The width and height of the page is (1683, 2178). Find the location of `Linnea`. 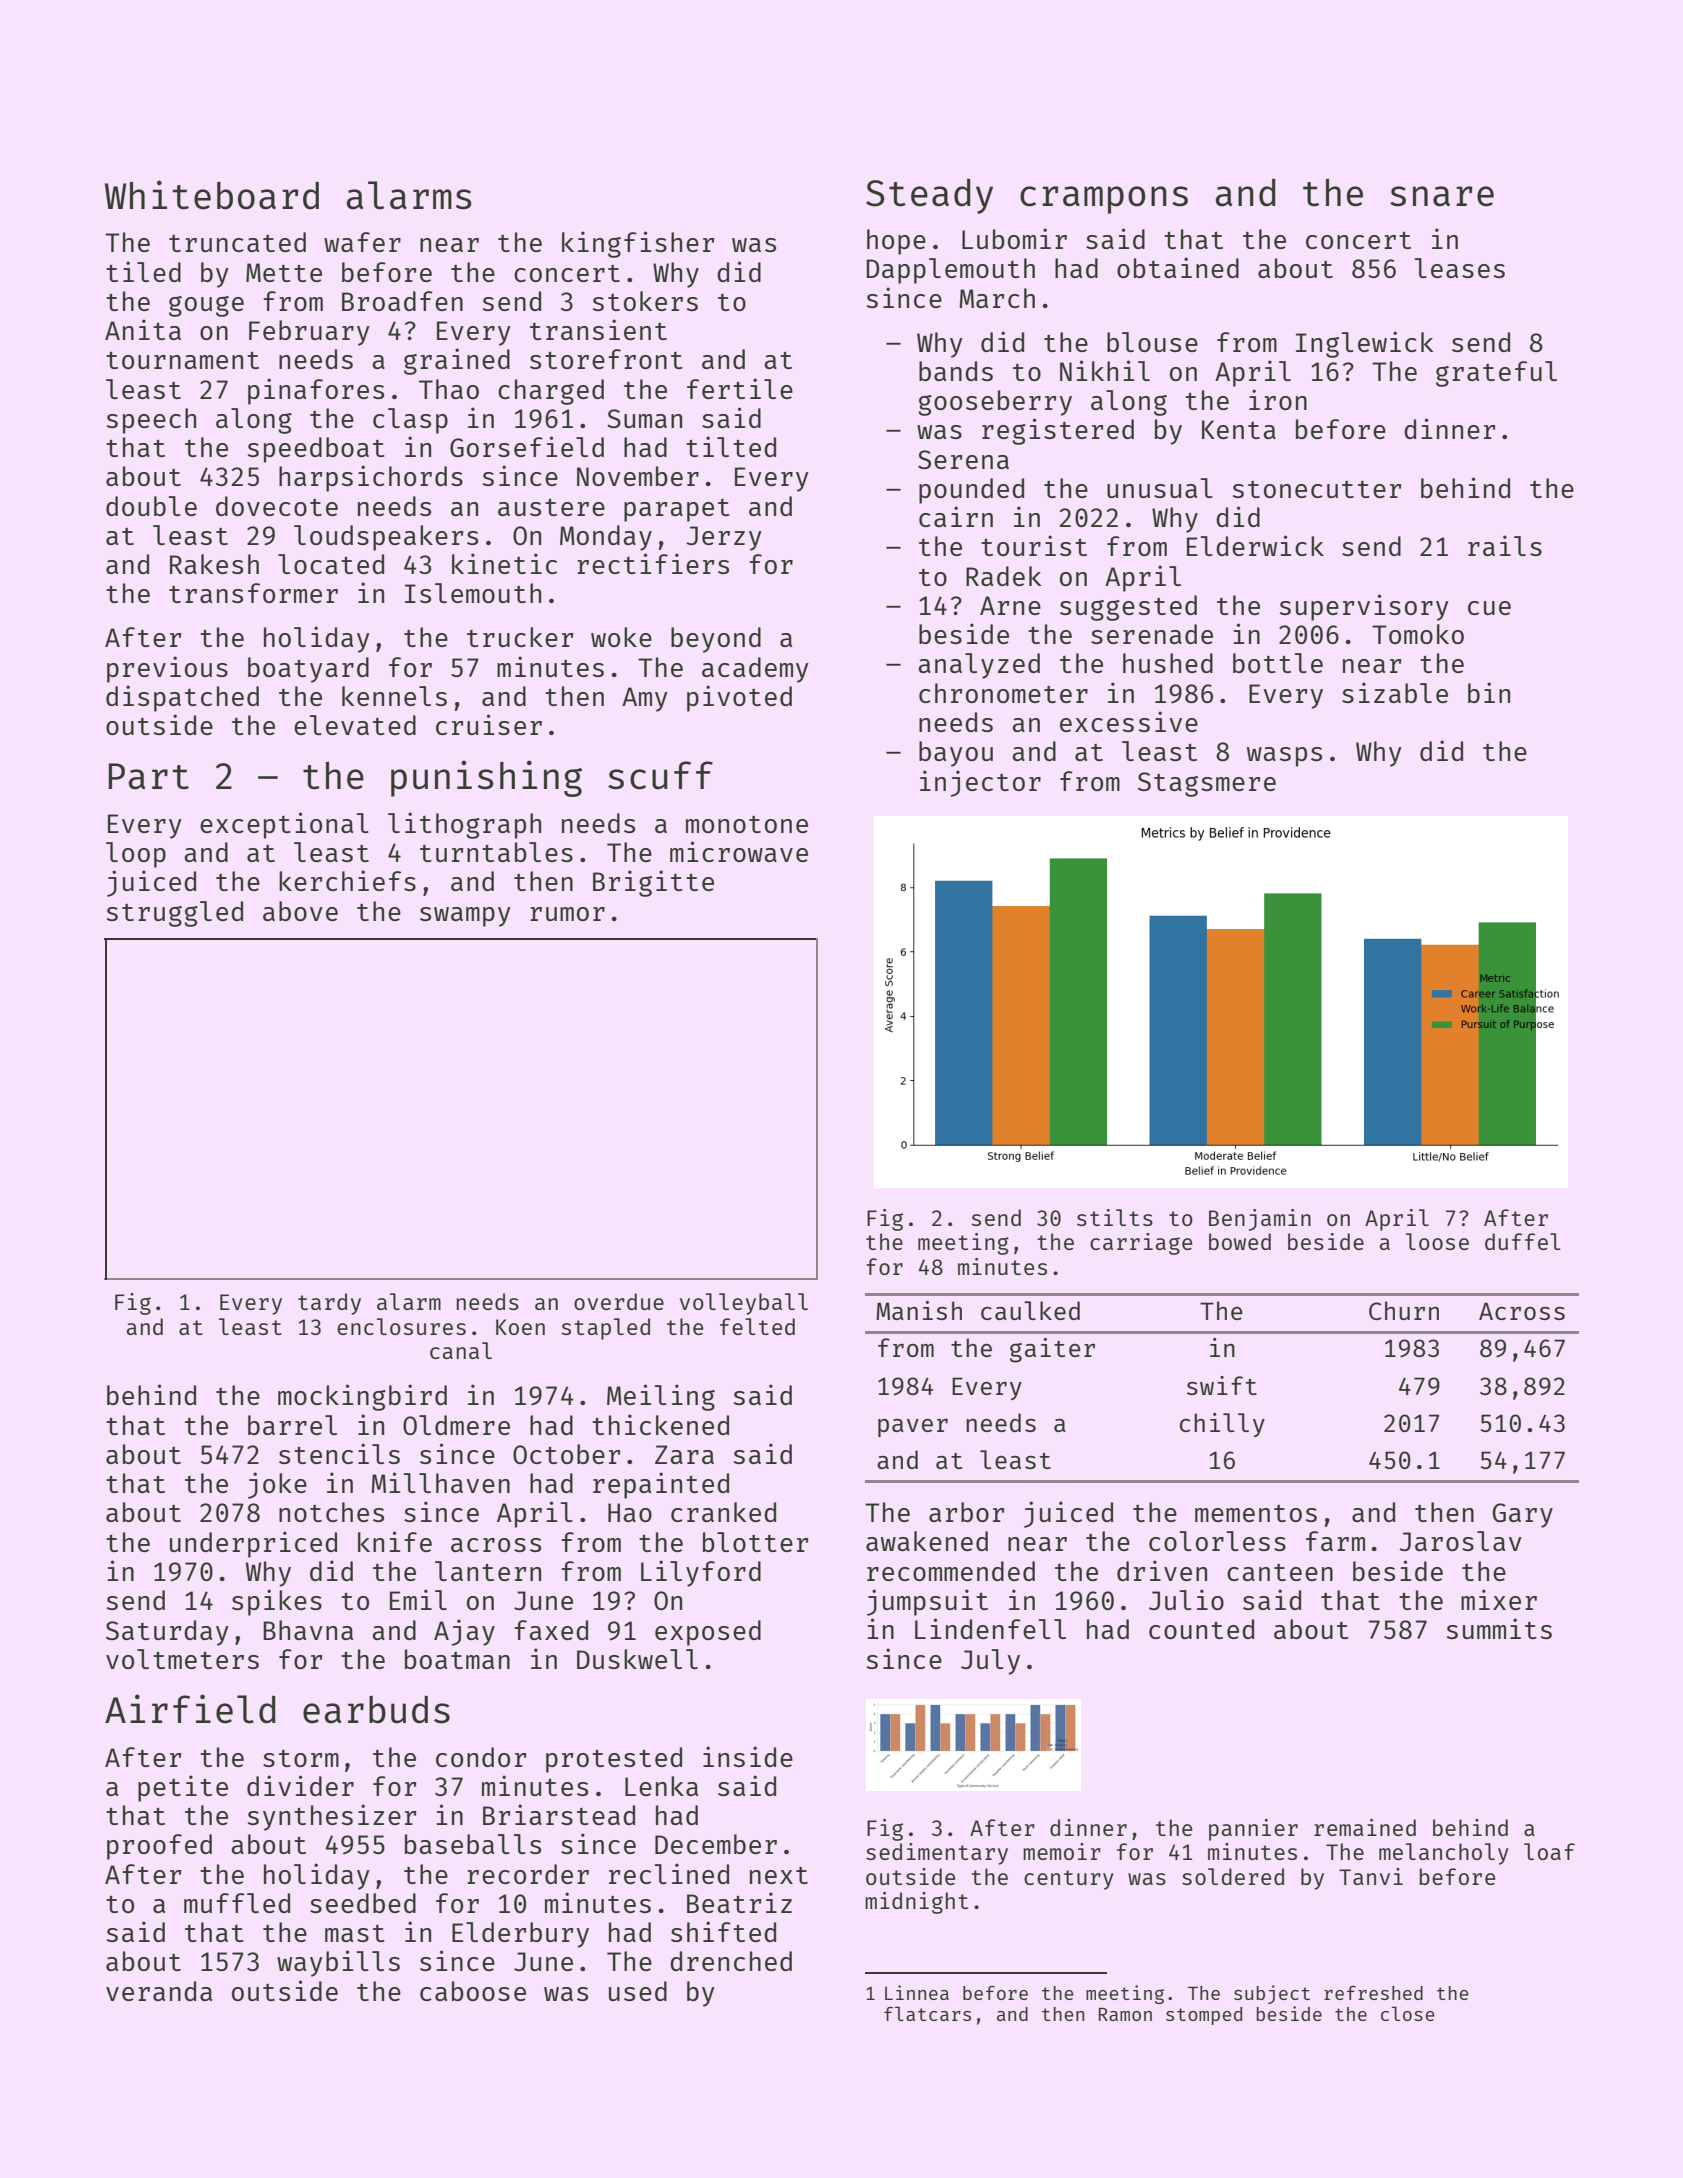

Linnea is located at coordinates (917, 1992).
